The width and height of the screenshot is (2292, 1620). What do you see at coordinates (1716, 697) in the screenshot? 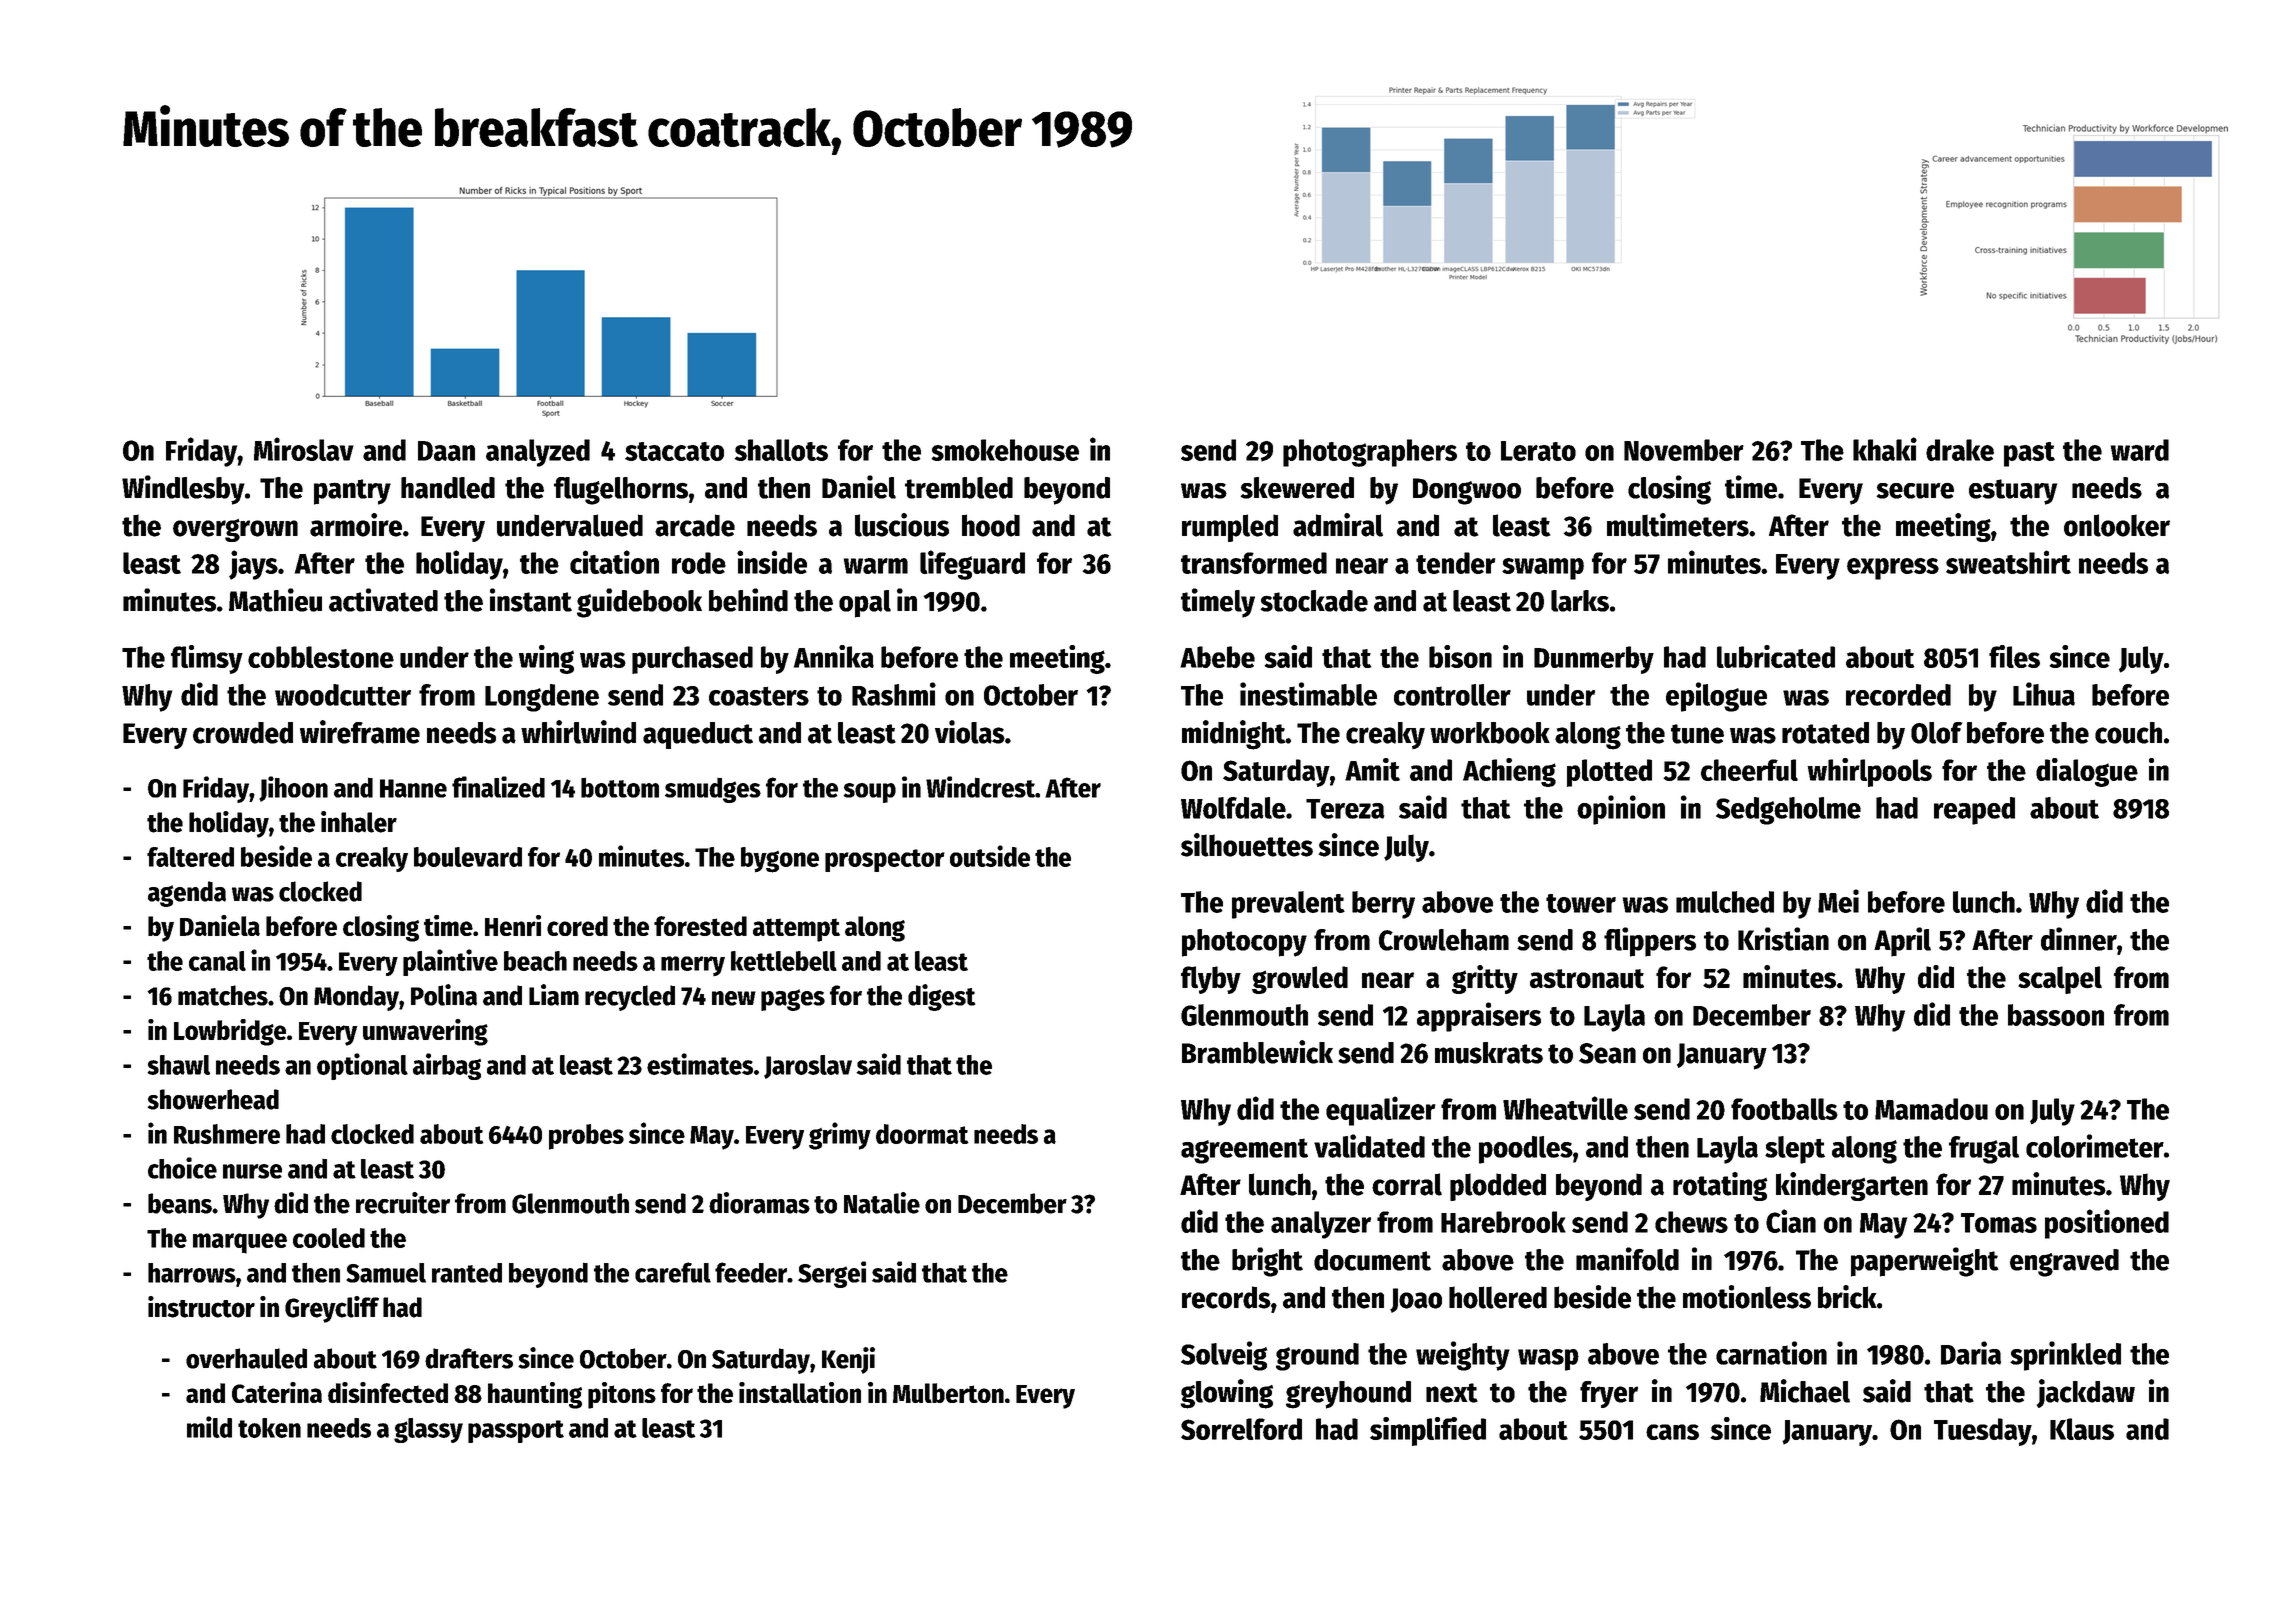
I see `epilogue` at bounding box center [1716, 697].
